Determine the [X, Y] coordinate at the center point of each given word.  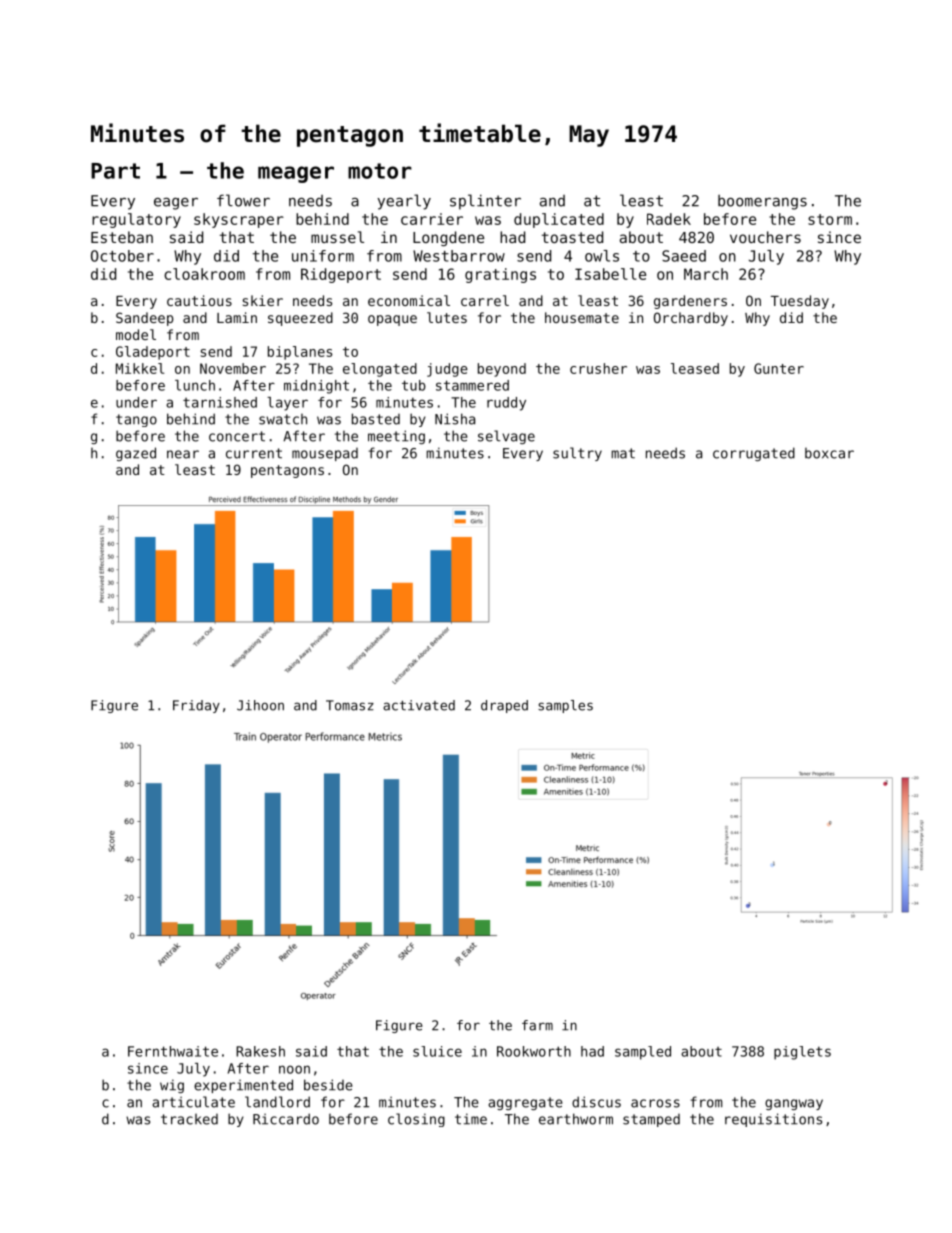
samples [565, 706]
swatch [283, 419]
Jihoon [260, 705]
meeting [396, 437]
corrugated [754, 454]
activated [419, 705]
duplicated [559, 220]
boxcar [829, 453]
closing [416, 1120]
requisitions [773, 1120]
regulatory [136, 220]
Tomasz [350, 705]
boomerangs [762, 202]
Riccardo [286, 1119]
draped [504, 706]
